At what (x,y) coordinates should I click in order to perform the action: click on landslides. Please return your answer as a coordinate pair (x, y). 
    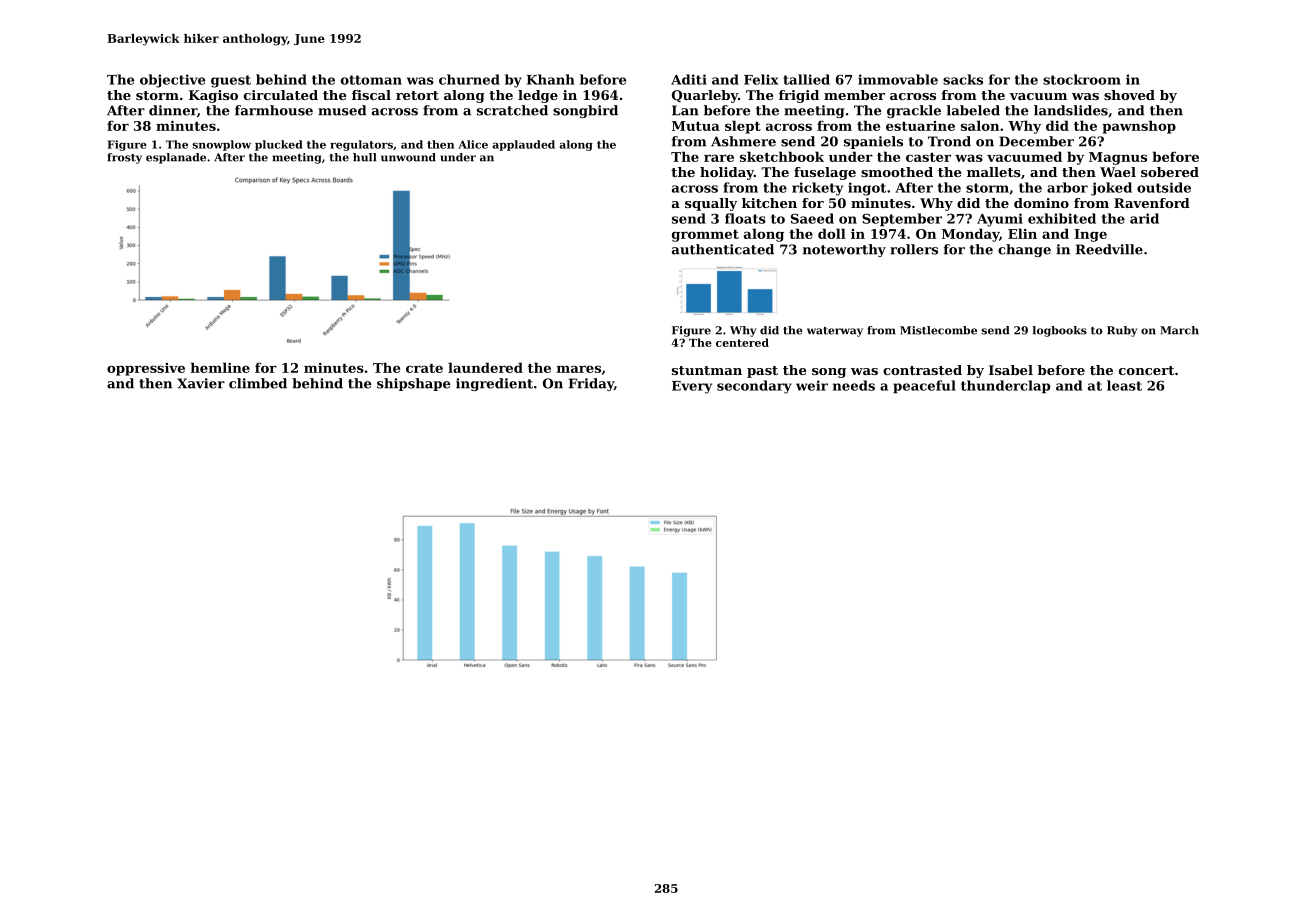
    Looking at the image, I should click on (1071, 110).
